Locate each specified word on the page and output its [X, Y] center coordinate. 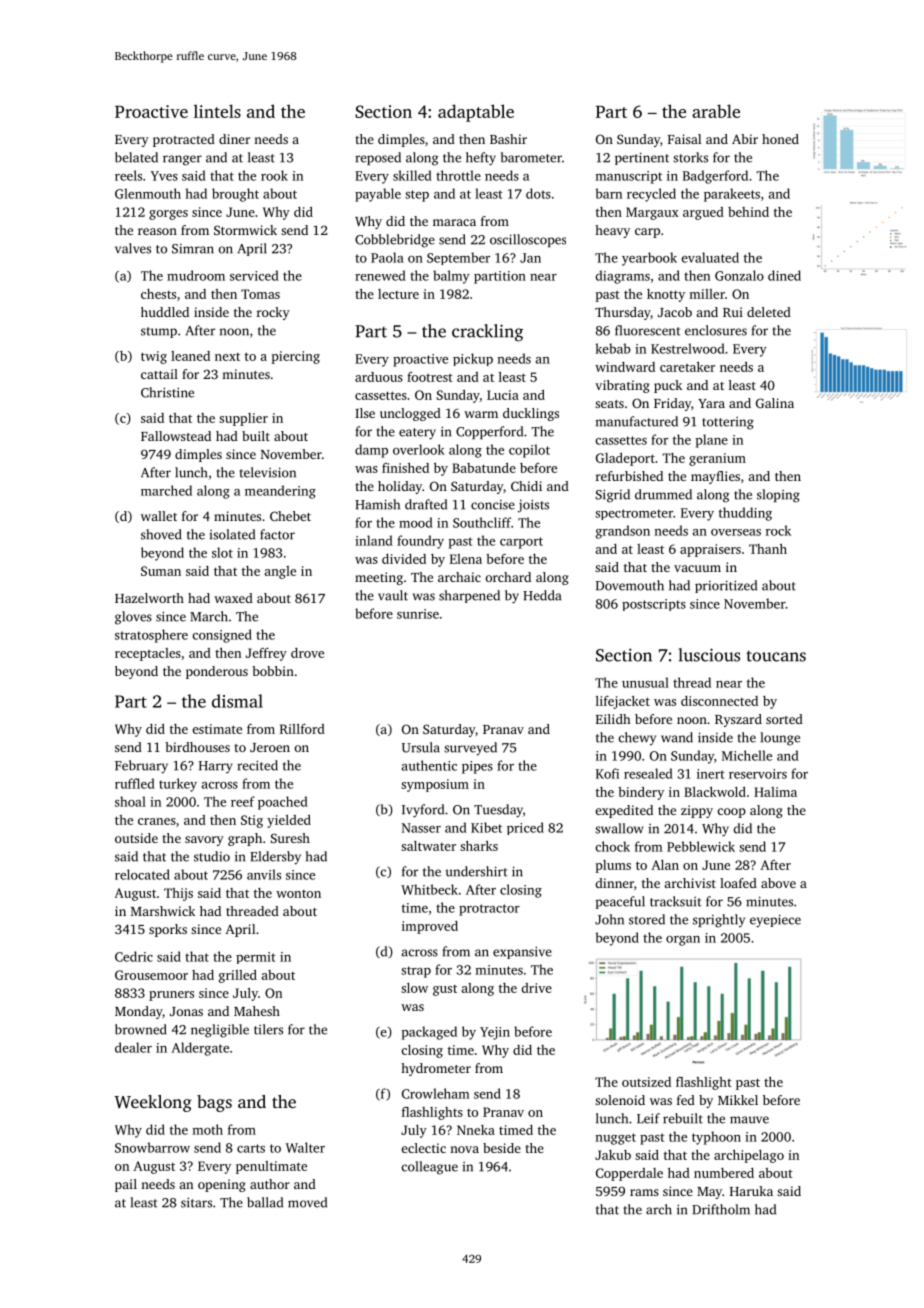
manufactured [637, 421]
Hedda [542, 595]
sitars [196, 1202]
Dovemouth [630, 585]
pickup [473, 359]
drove [307, 653]
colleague [430, 1168]
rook [274, 175]
